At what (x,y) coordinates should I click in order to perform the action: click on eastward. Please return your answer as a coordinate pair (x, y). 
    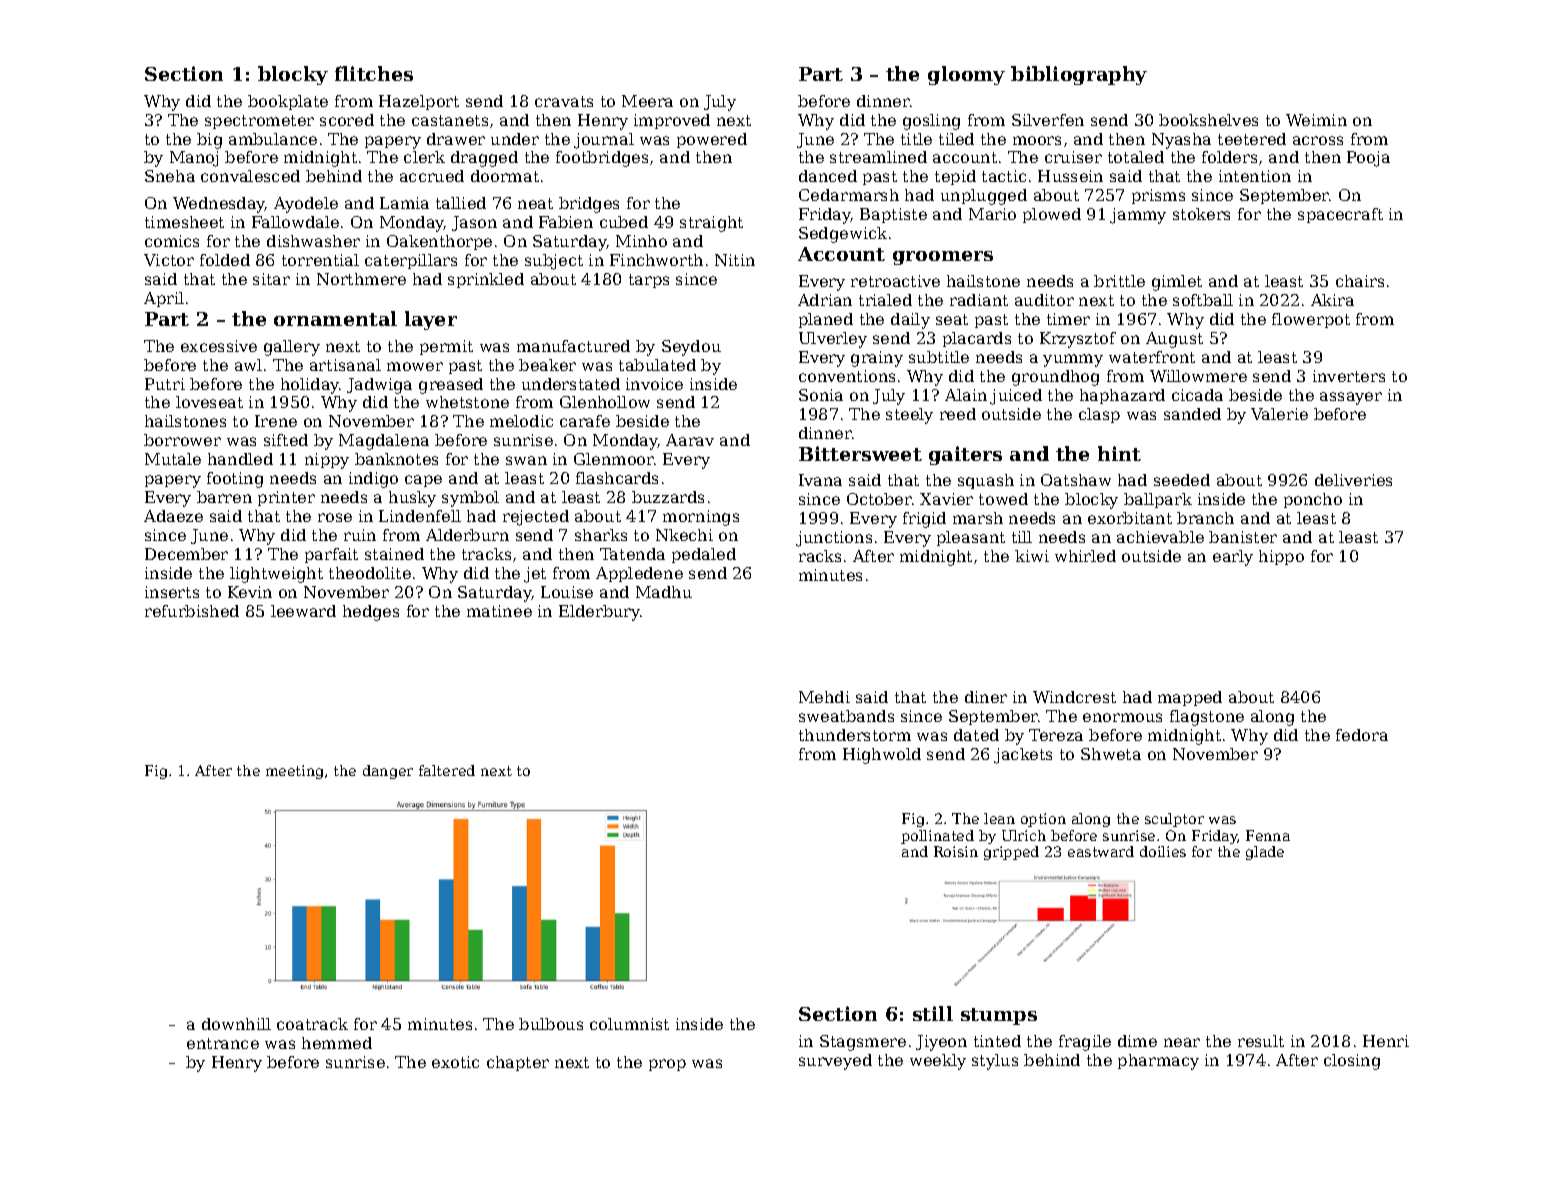
    Looking at the image, I should click on (1101, 851).
